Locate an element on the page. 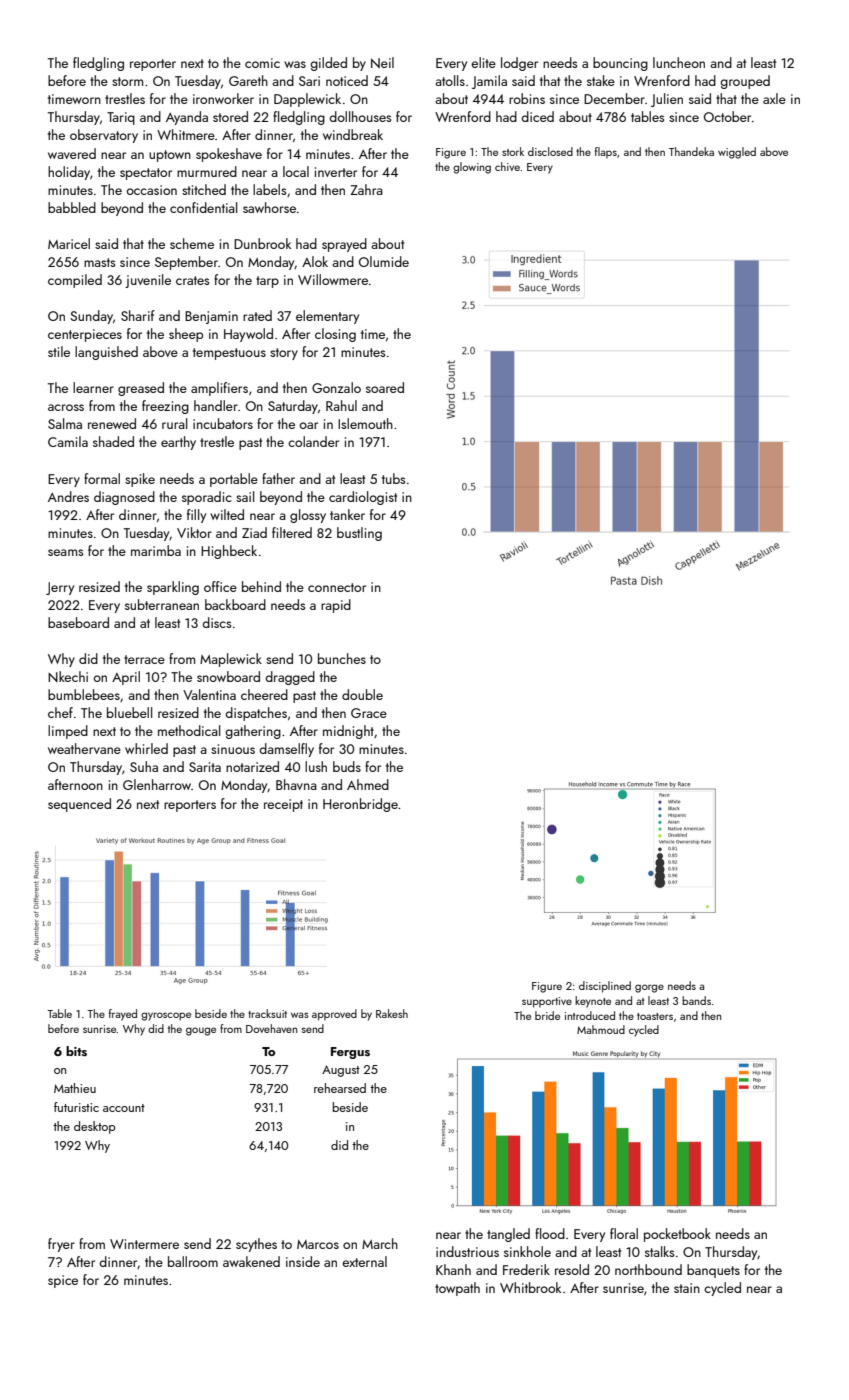 This document has width=849, height=1400. closing is located at coordinates (335, 335).
